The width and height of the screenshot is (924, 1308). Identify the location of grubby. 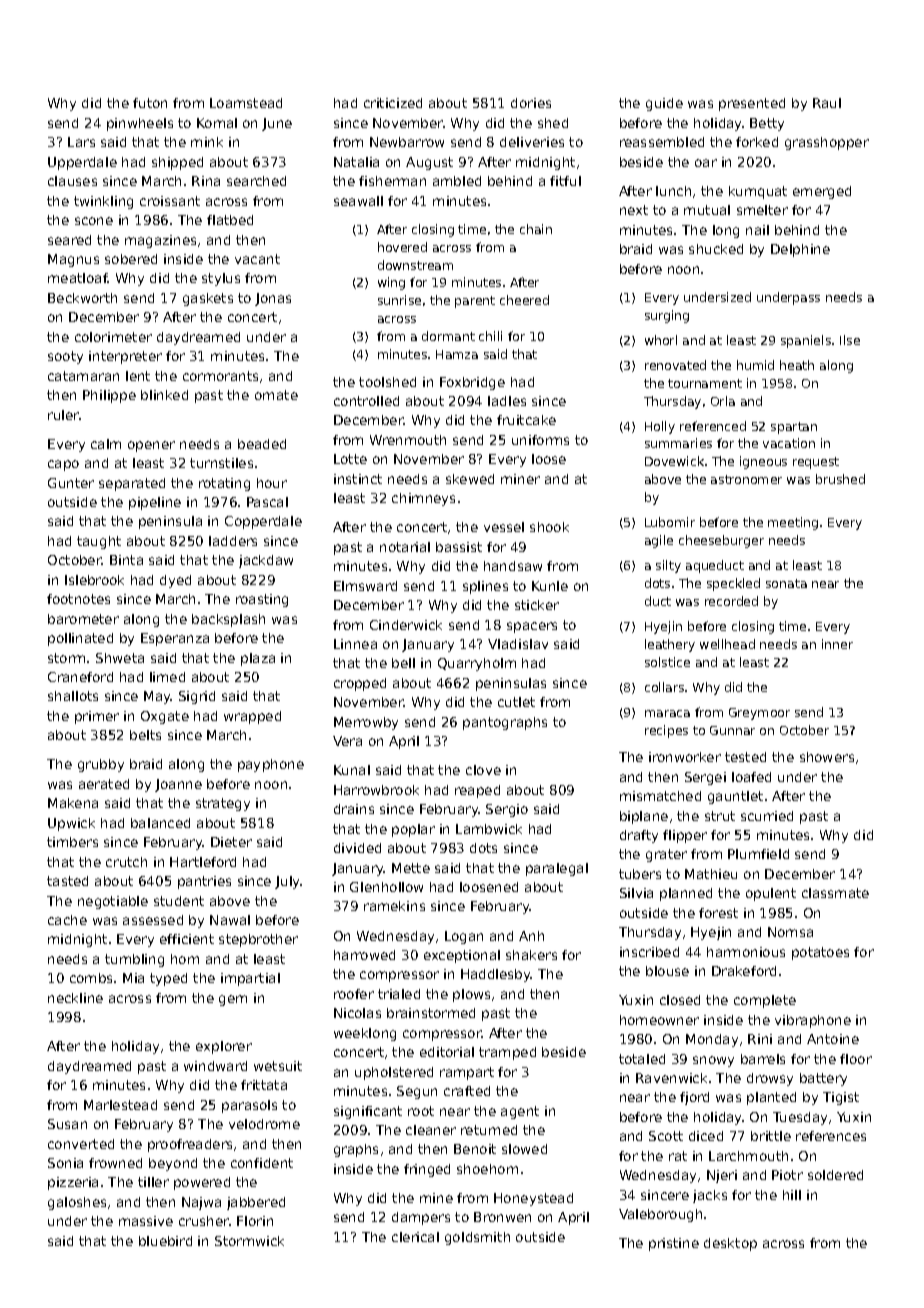
(101, 765).
